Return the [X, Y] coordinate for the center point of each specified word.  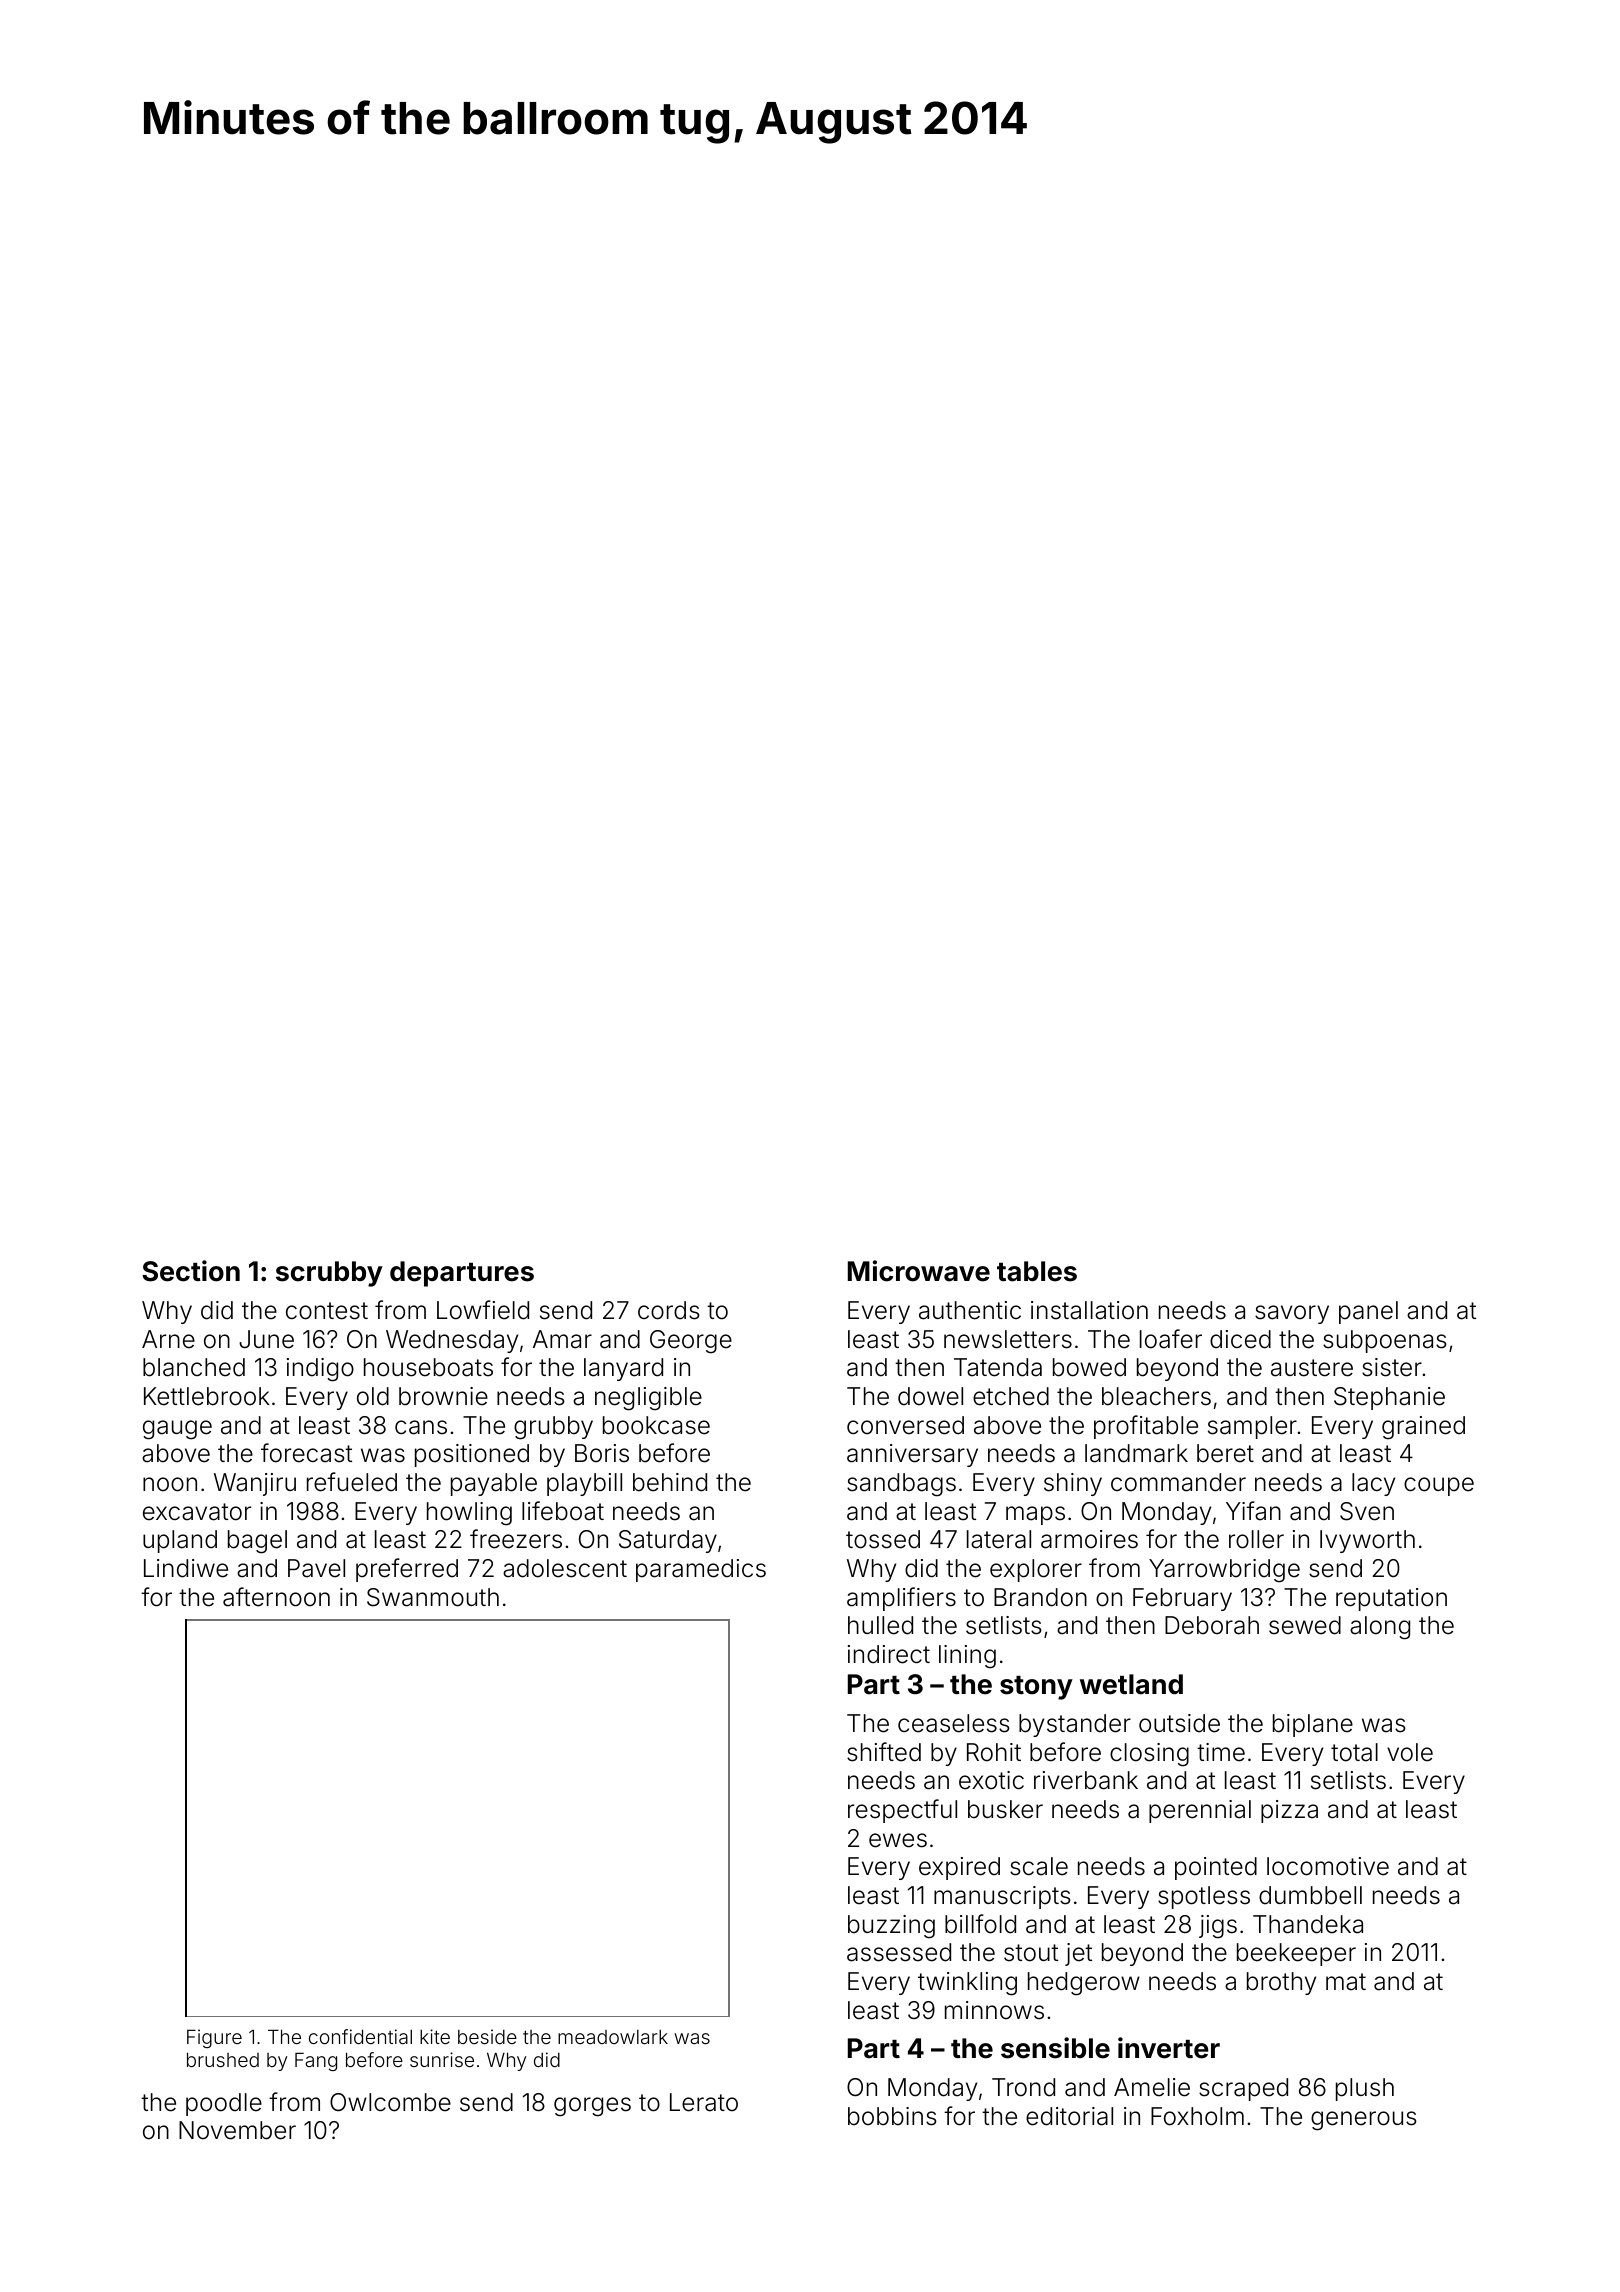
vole [1410, 1752]
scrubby [329, 1274]
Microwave [919, 1271]
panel [1368, 1312]
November [237, 2130]
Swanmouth [433, 1597]
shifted [884, 1752]
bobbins [892, 2116]
